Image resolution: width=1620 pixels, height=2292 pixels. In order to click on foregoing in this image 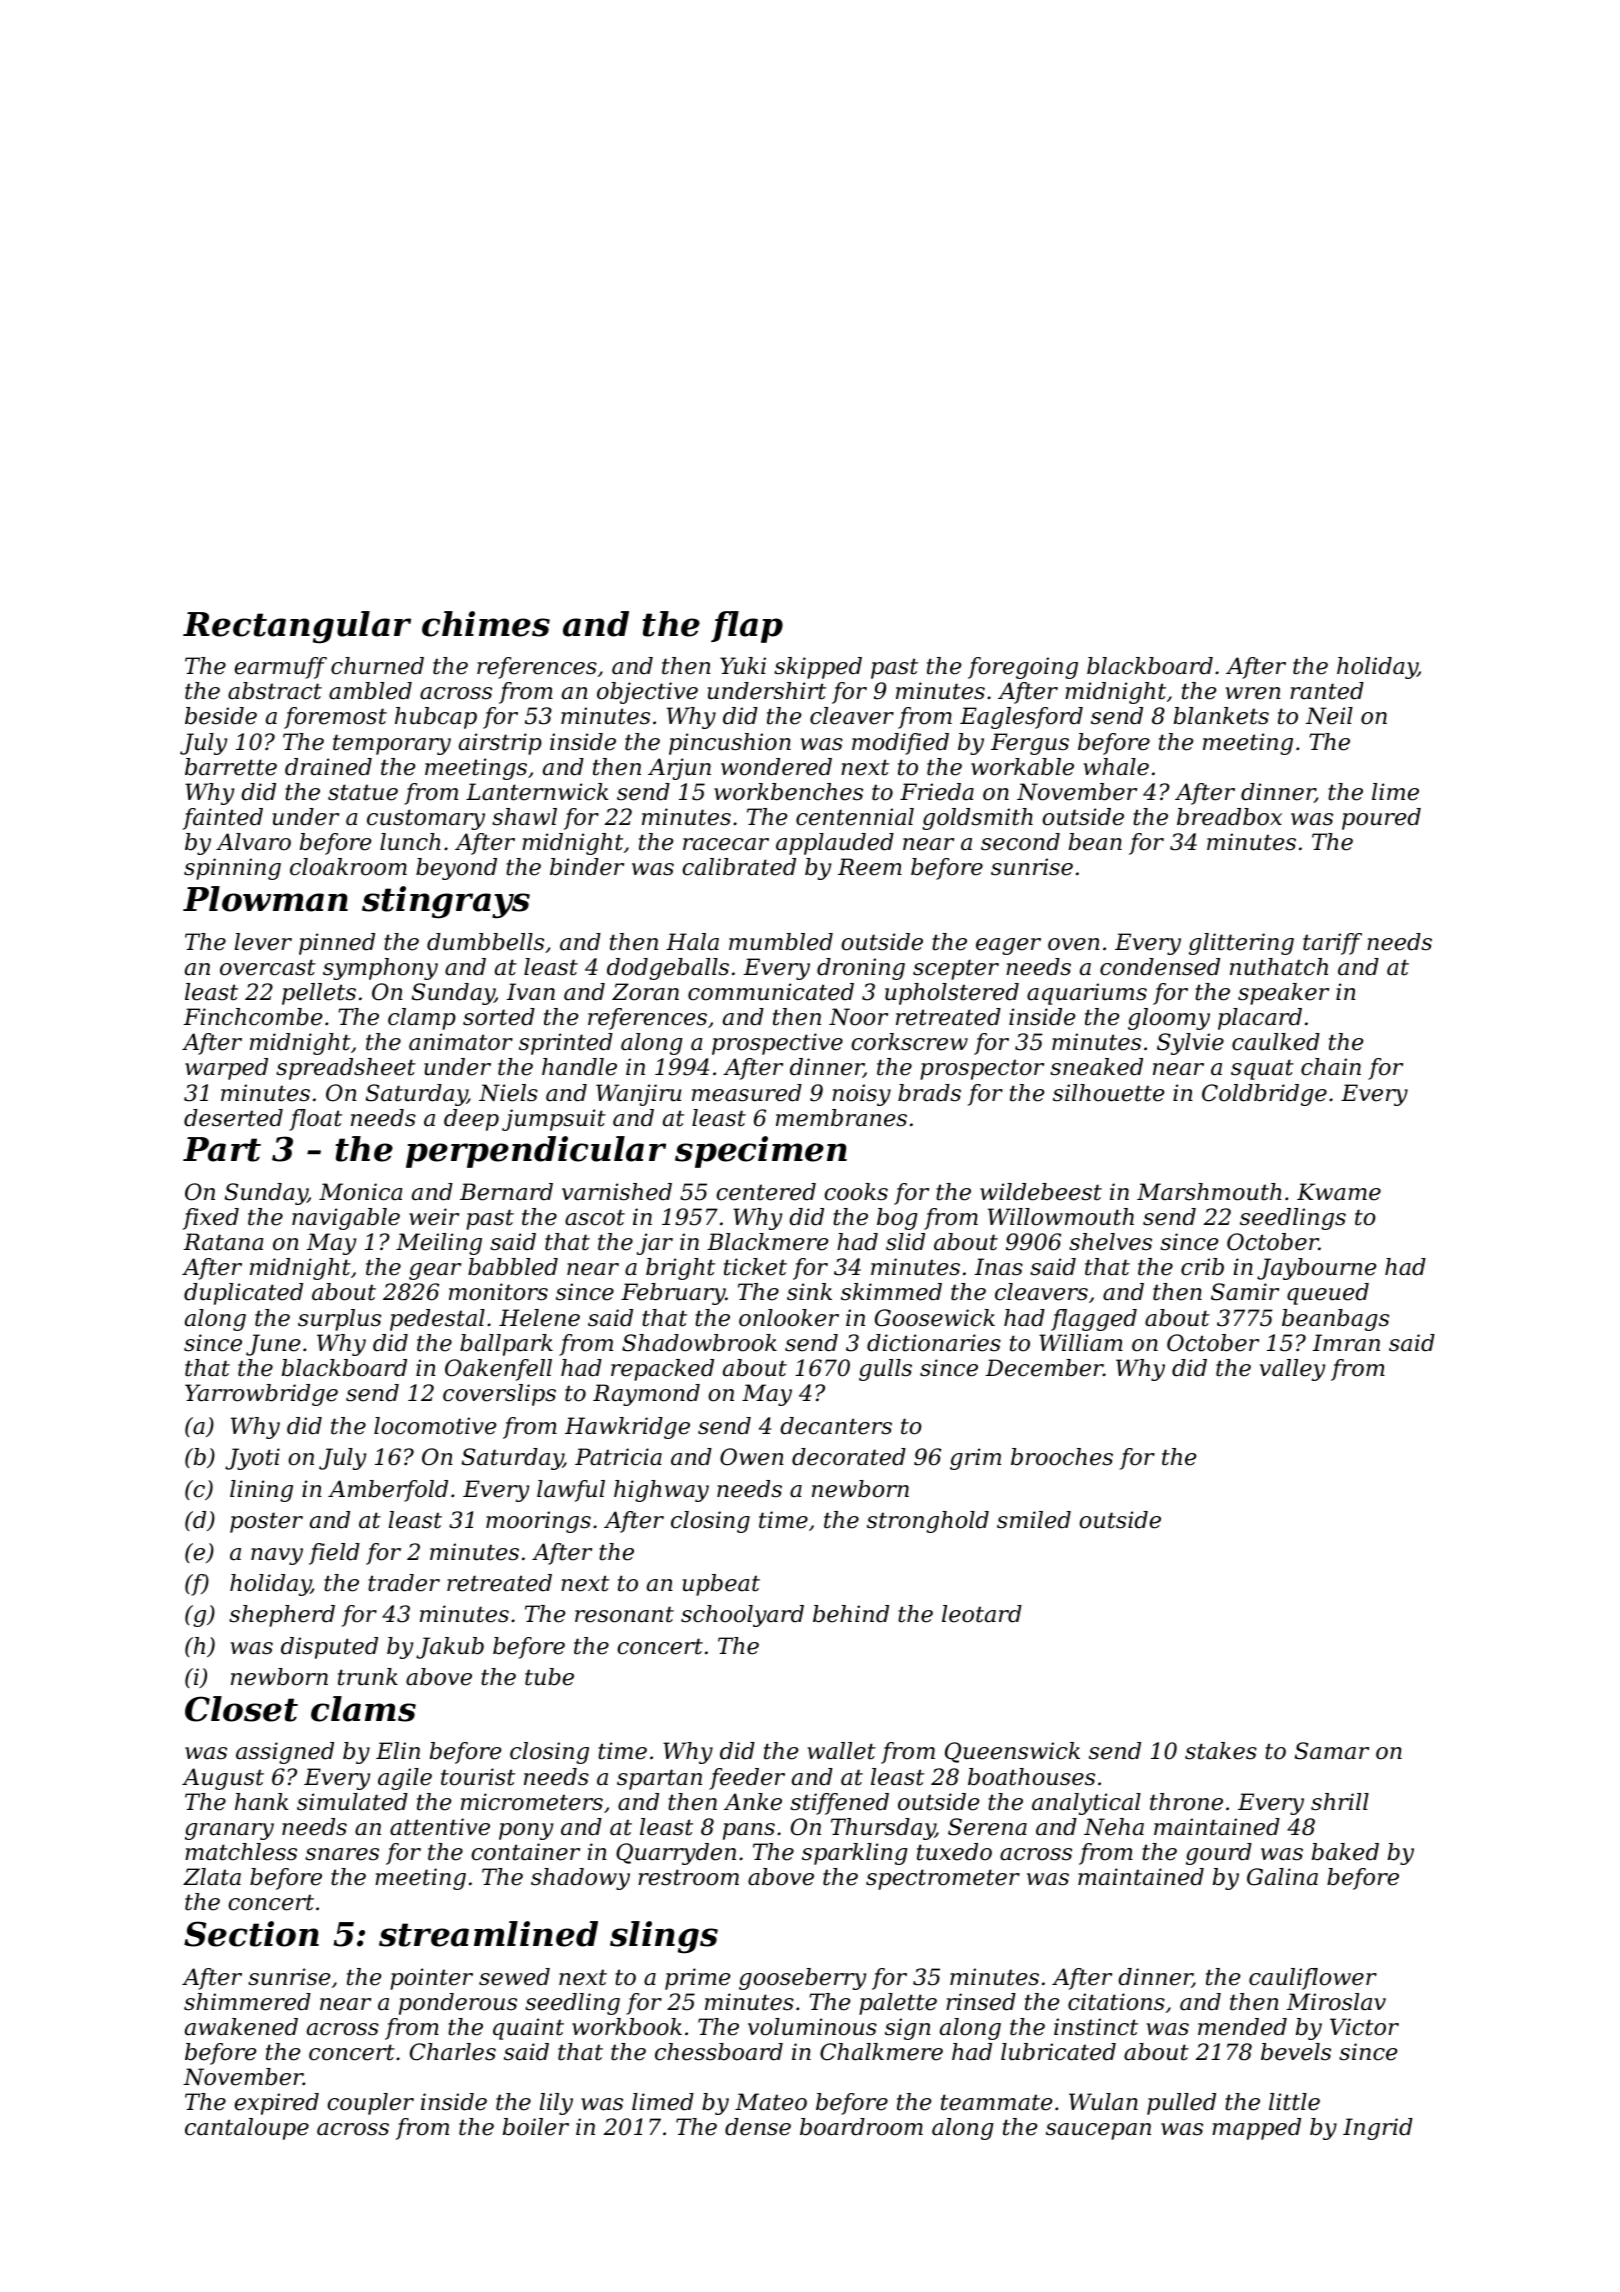, I will do `click(1023, 668)`.
